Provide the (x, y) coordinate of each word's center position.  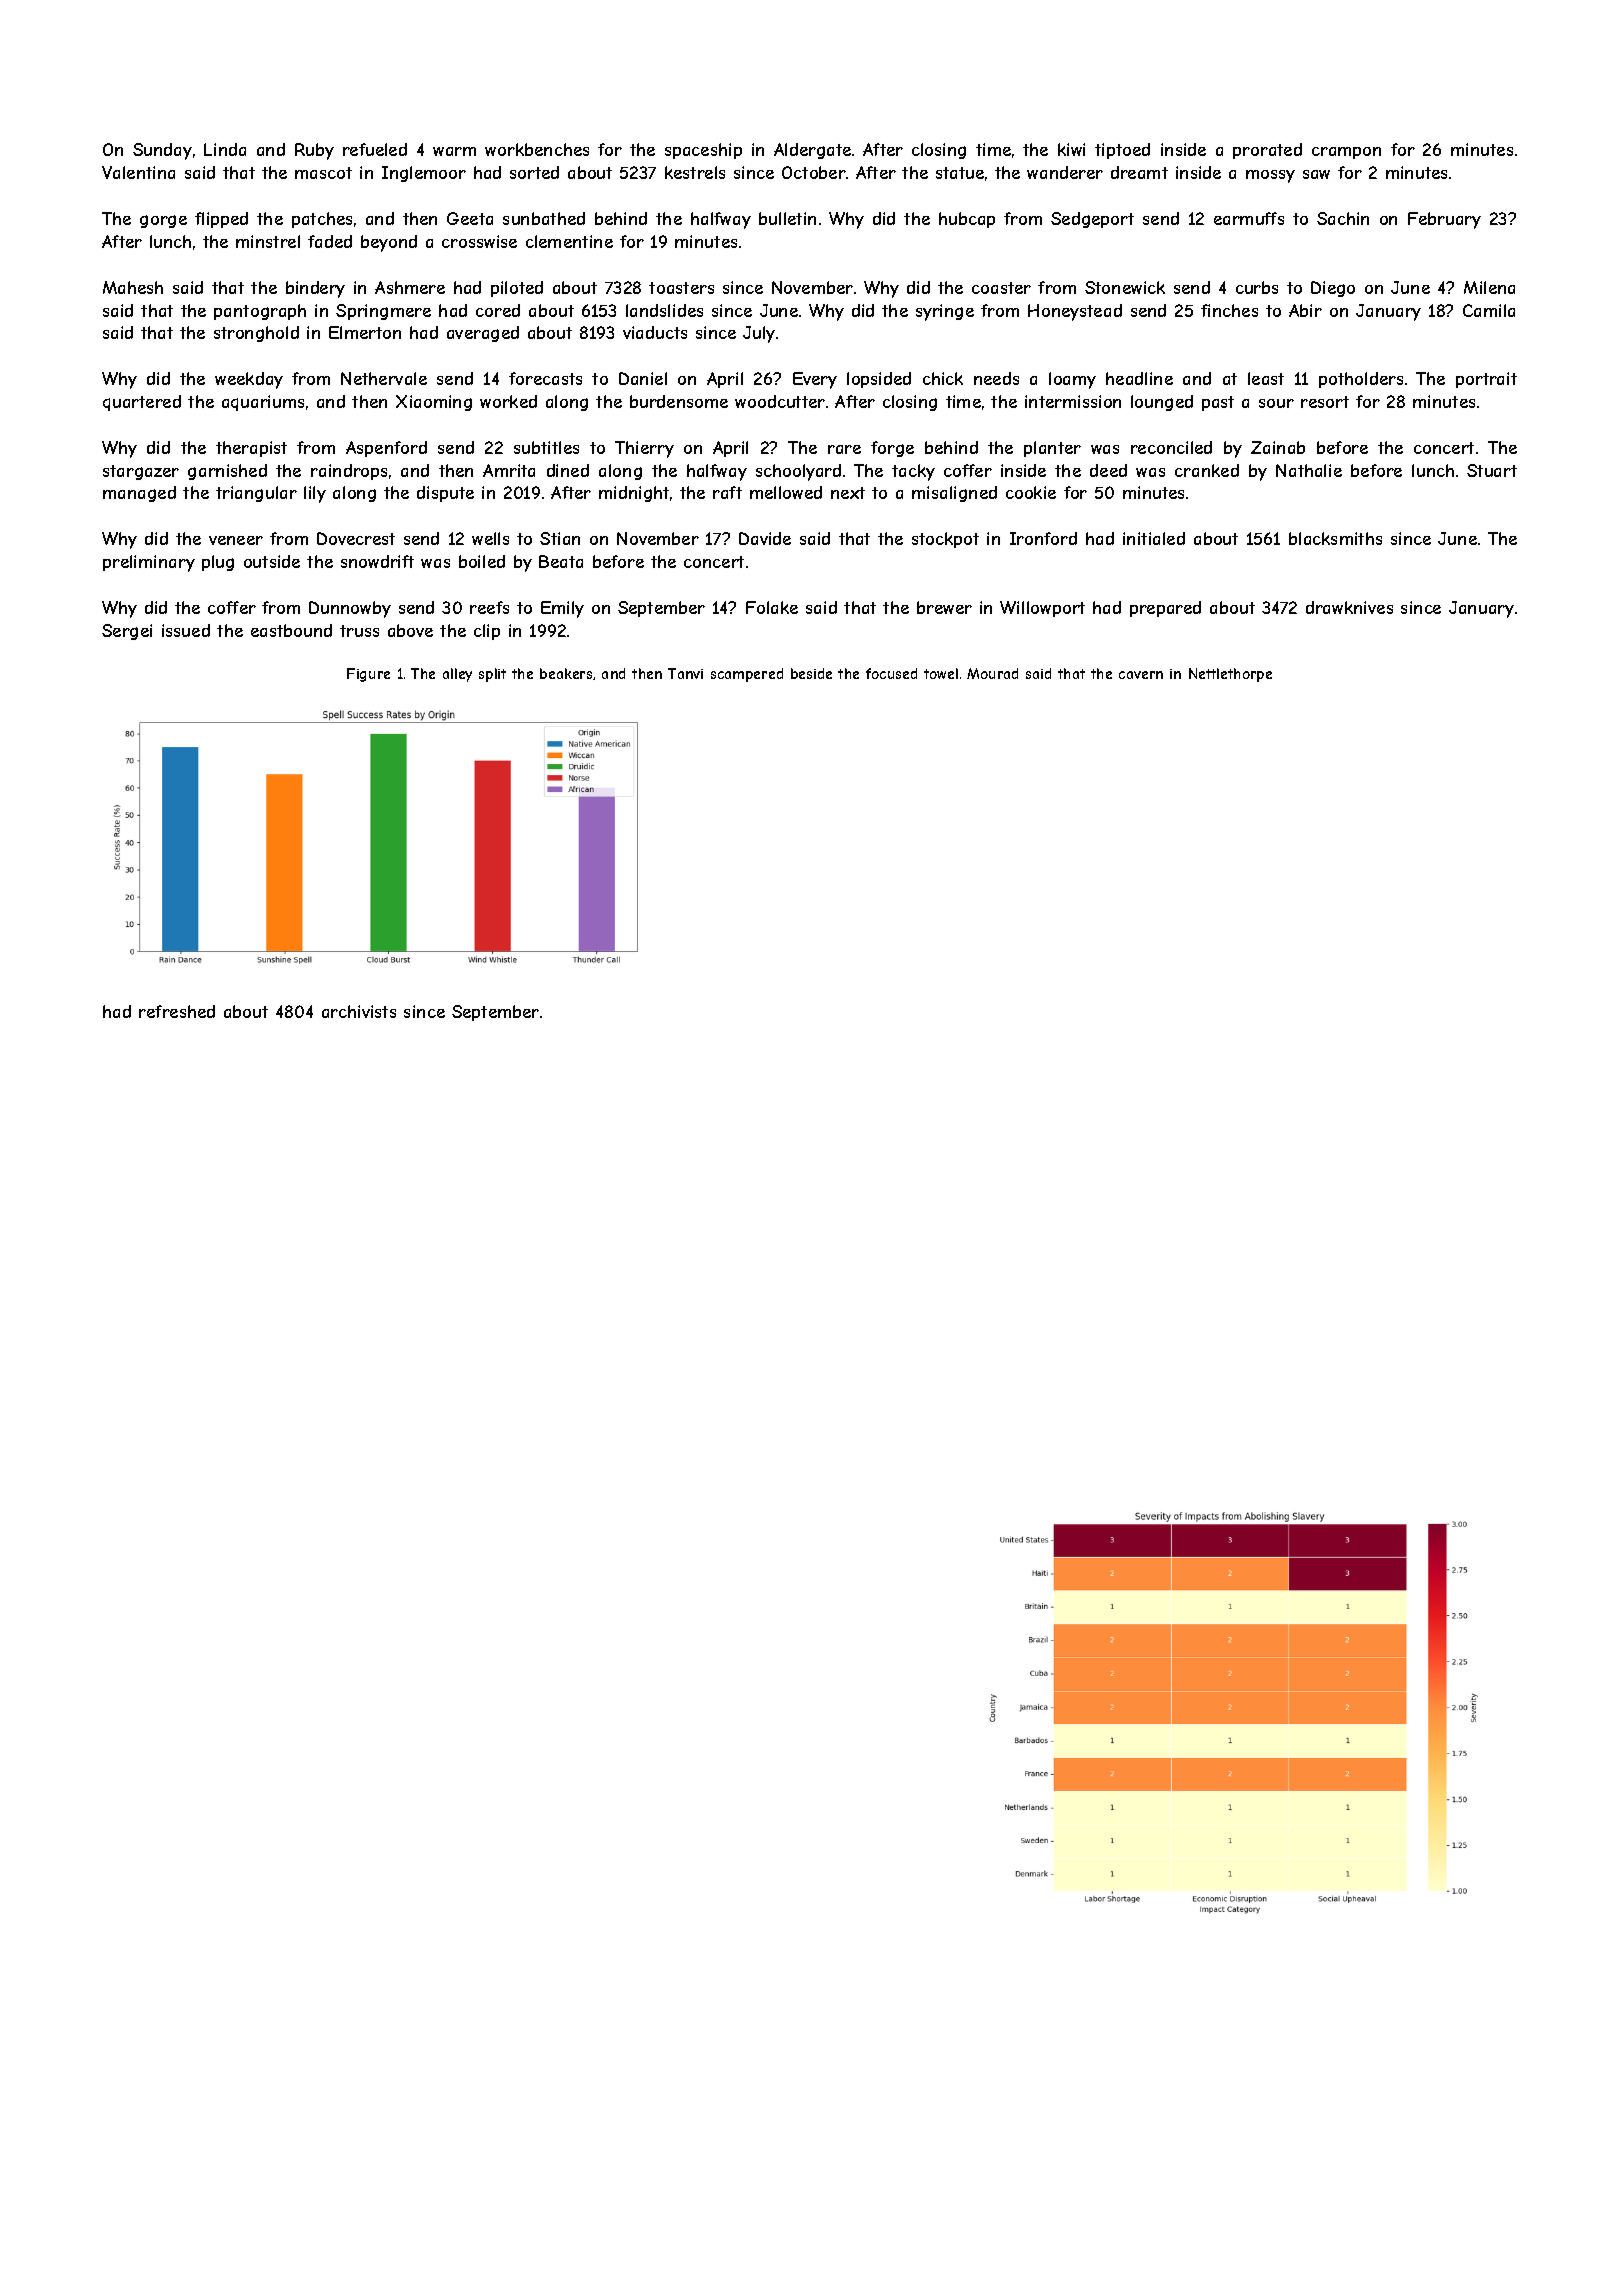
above (410, 630)
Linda (225, 149)
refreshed (177, 1011)
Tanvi (685, 673)
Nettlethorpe (1230, 675)
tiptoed (1122, 151)
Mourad (992, 673)
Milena (1489, 287)
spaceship (703, 151)
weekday (249, 380)
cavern (1141, 675)
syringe (945, 312)
